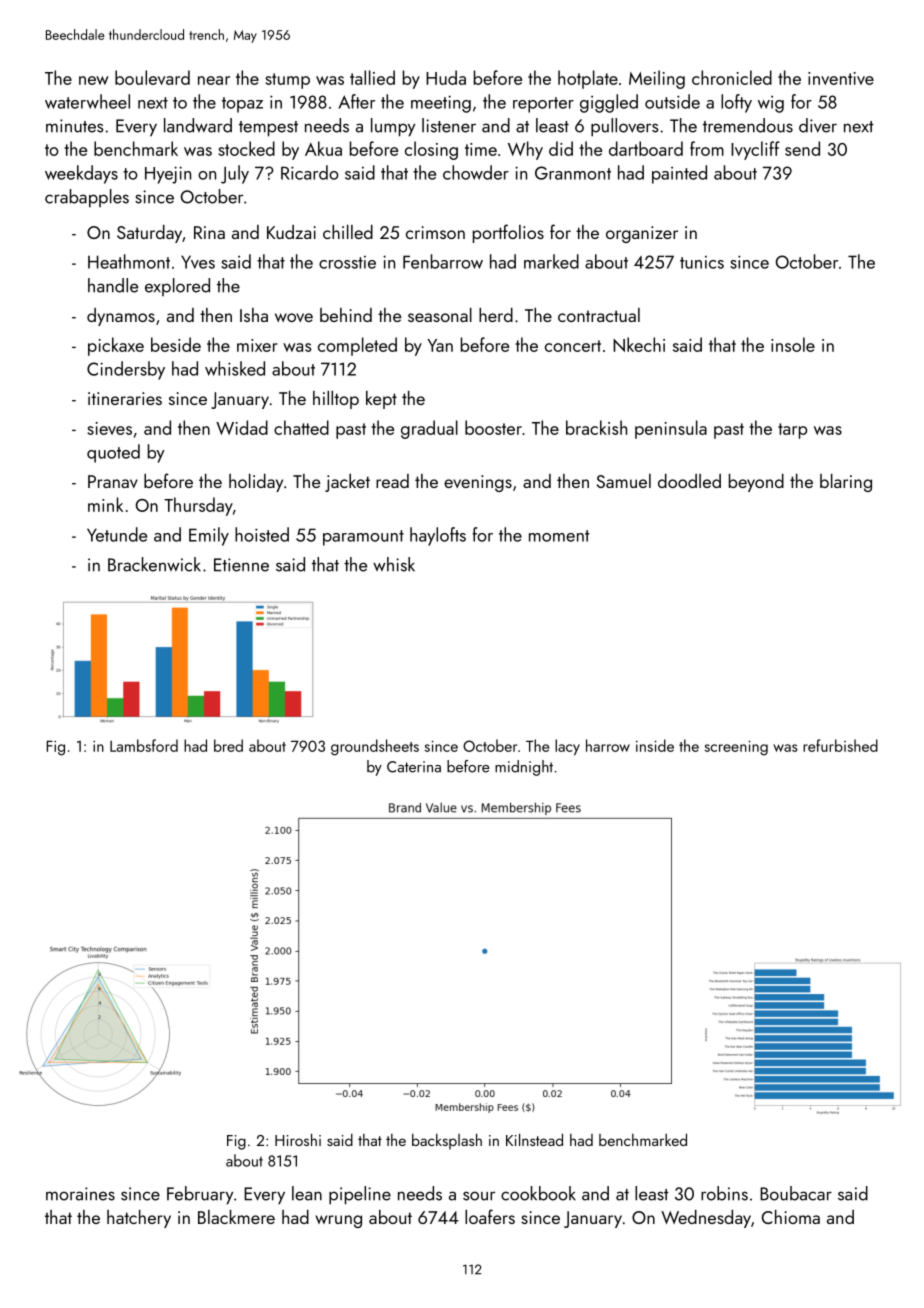 The image size is (924, 1308). What do you see at coordinates (573, 346) in the screenshot?
I see `concert` at bounding box center [573, 346].
